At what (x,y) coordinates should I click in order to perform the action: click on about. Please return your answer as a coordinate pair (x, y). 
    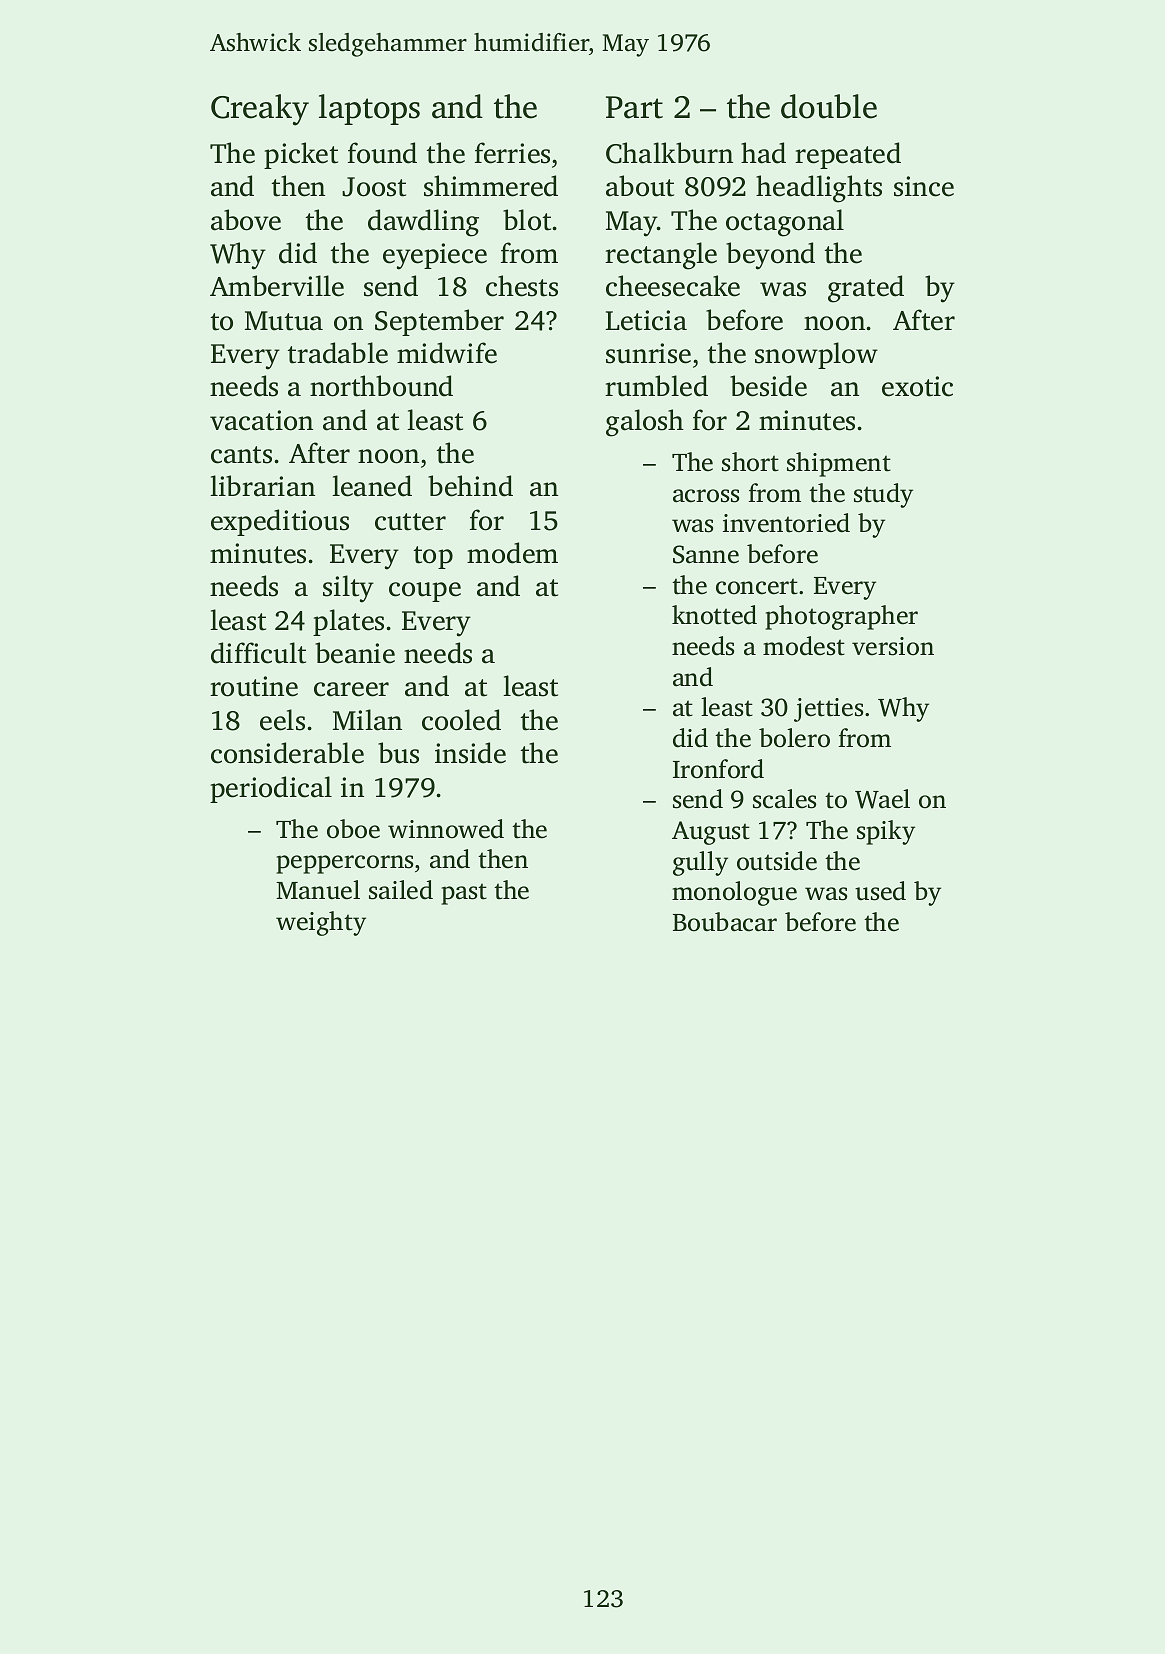
    Looking at the image, I should click on (640, 186).
